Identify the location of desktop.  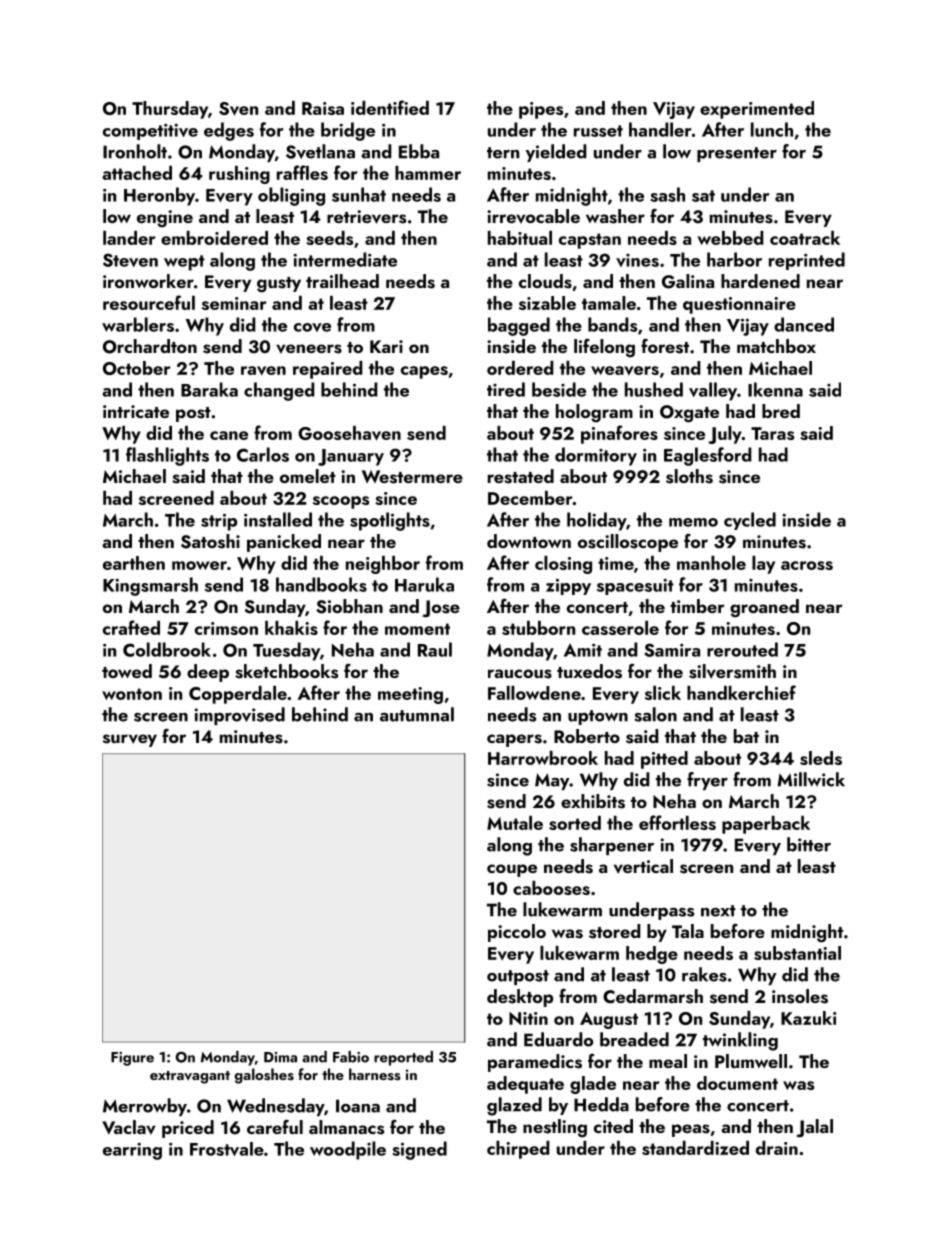
(520, 998).
